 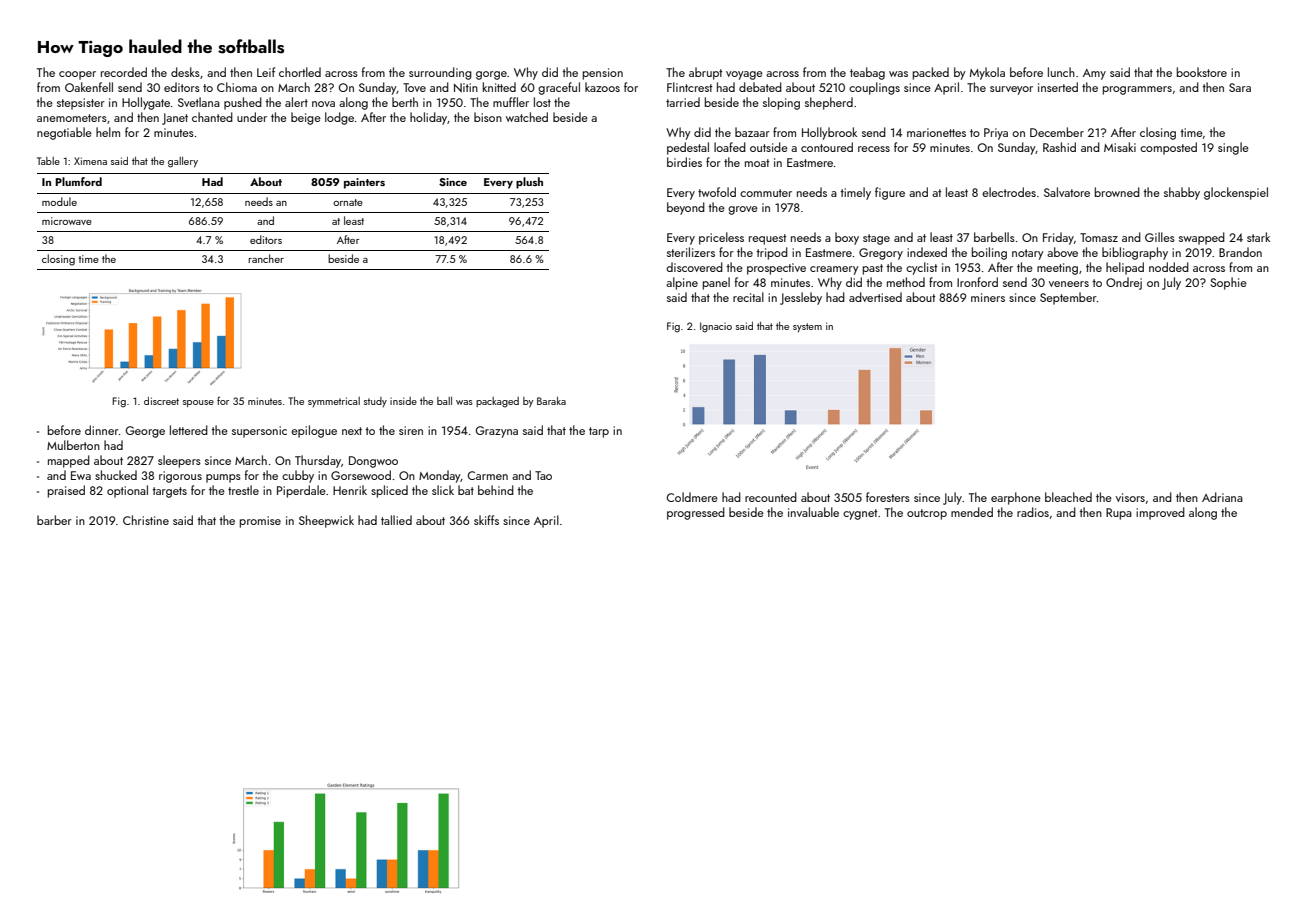 I want to click on bookstore, so click(x=1202, y=72).
